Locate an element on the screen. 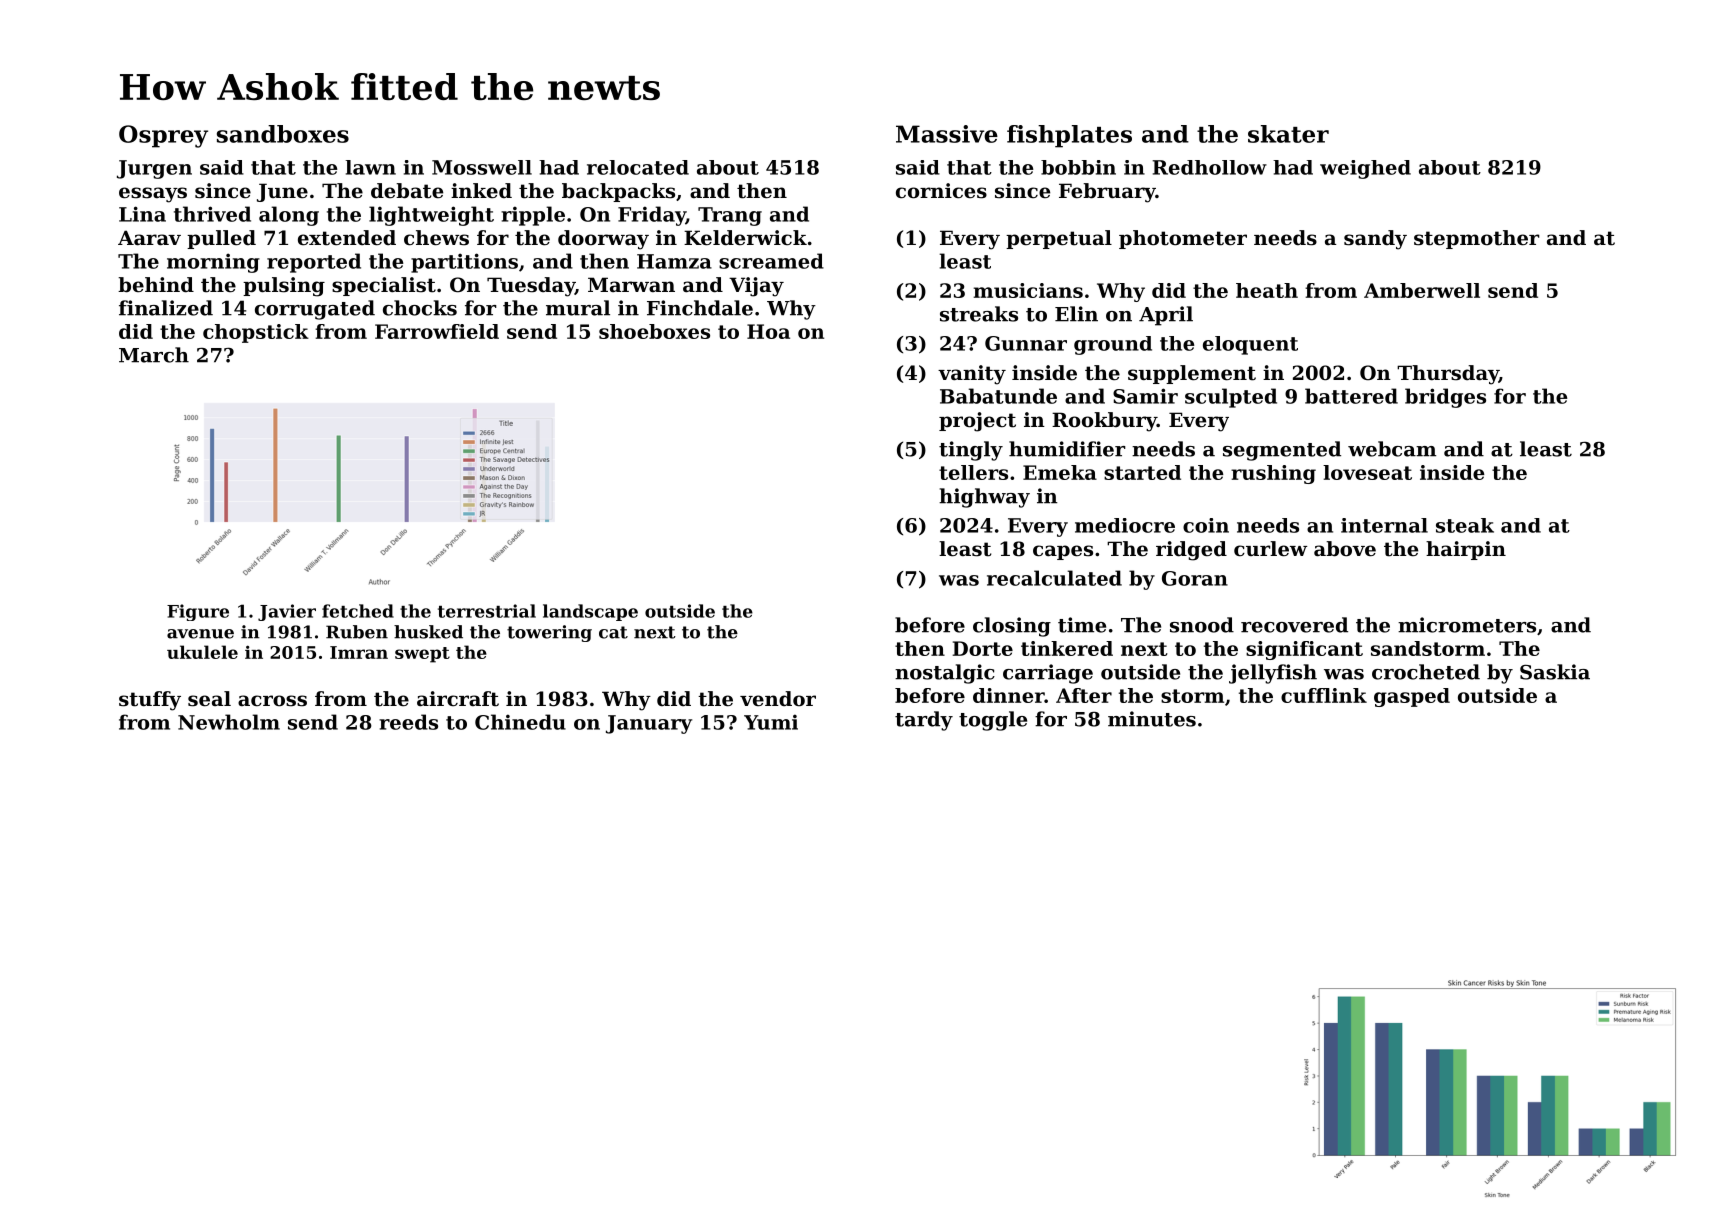 This screenshot has width=1734, height=1226. Saskia is located at coordinates (1555, 672).
